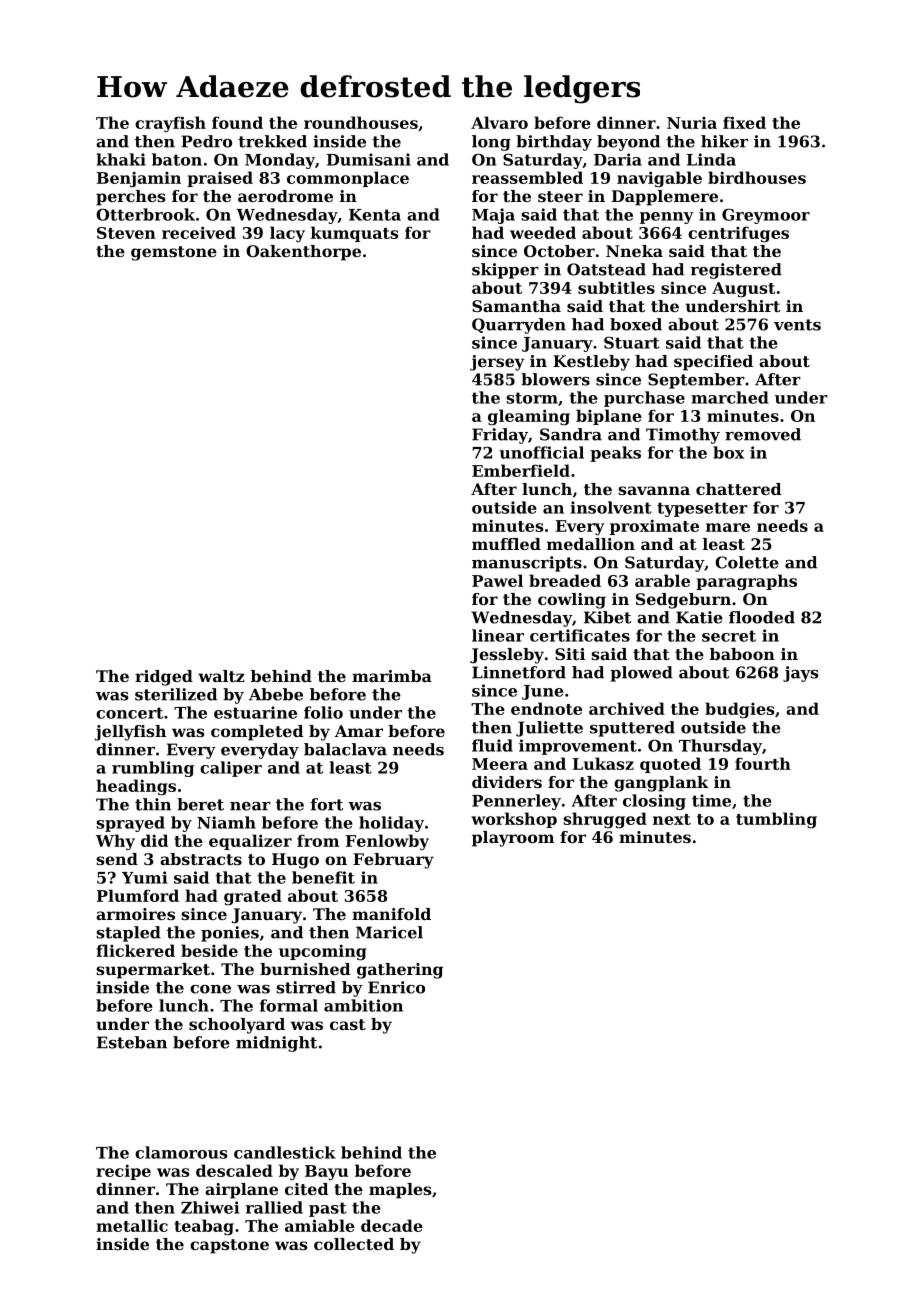 This document has height=1308, width=924. I want to click on airplane, so click(241, 1191).
